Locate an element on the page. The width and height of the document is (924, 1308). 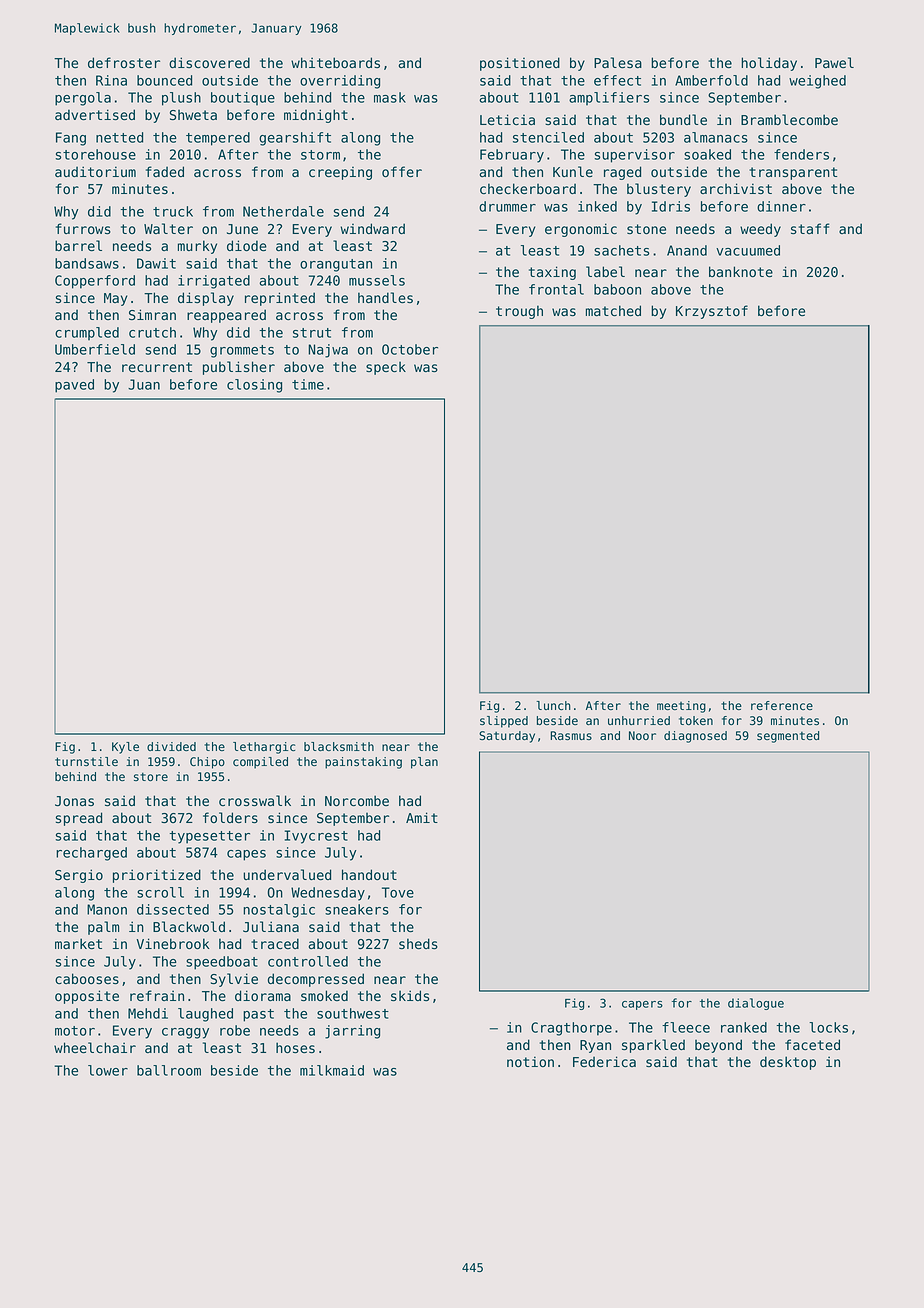
holiday is located at coordinates (769, 64).
